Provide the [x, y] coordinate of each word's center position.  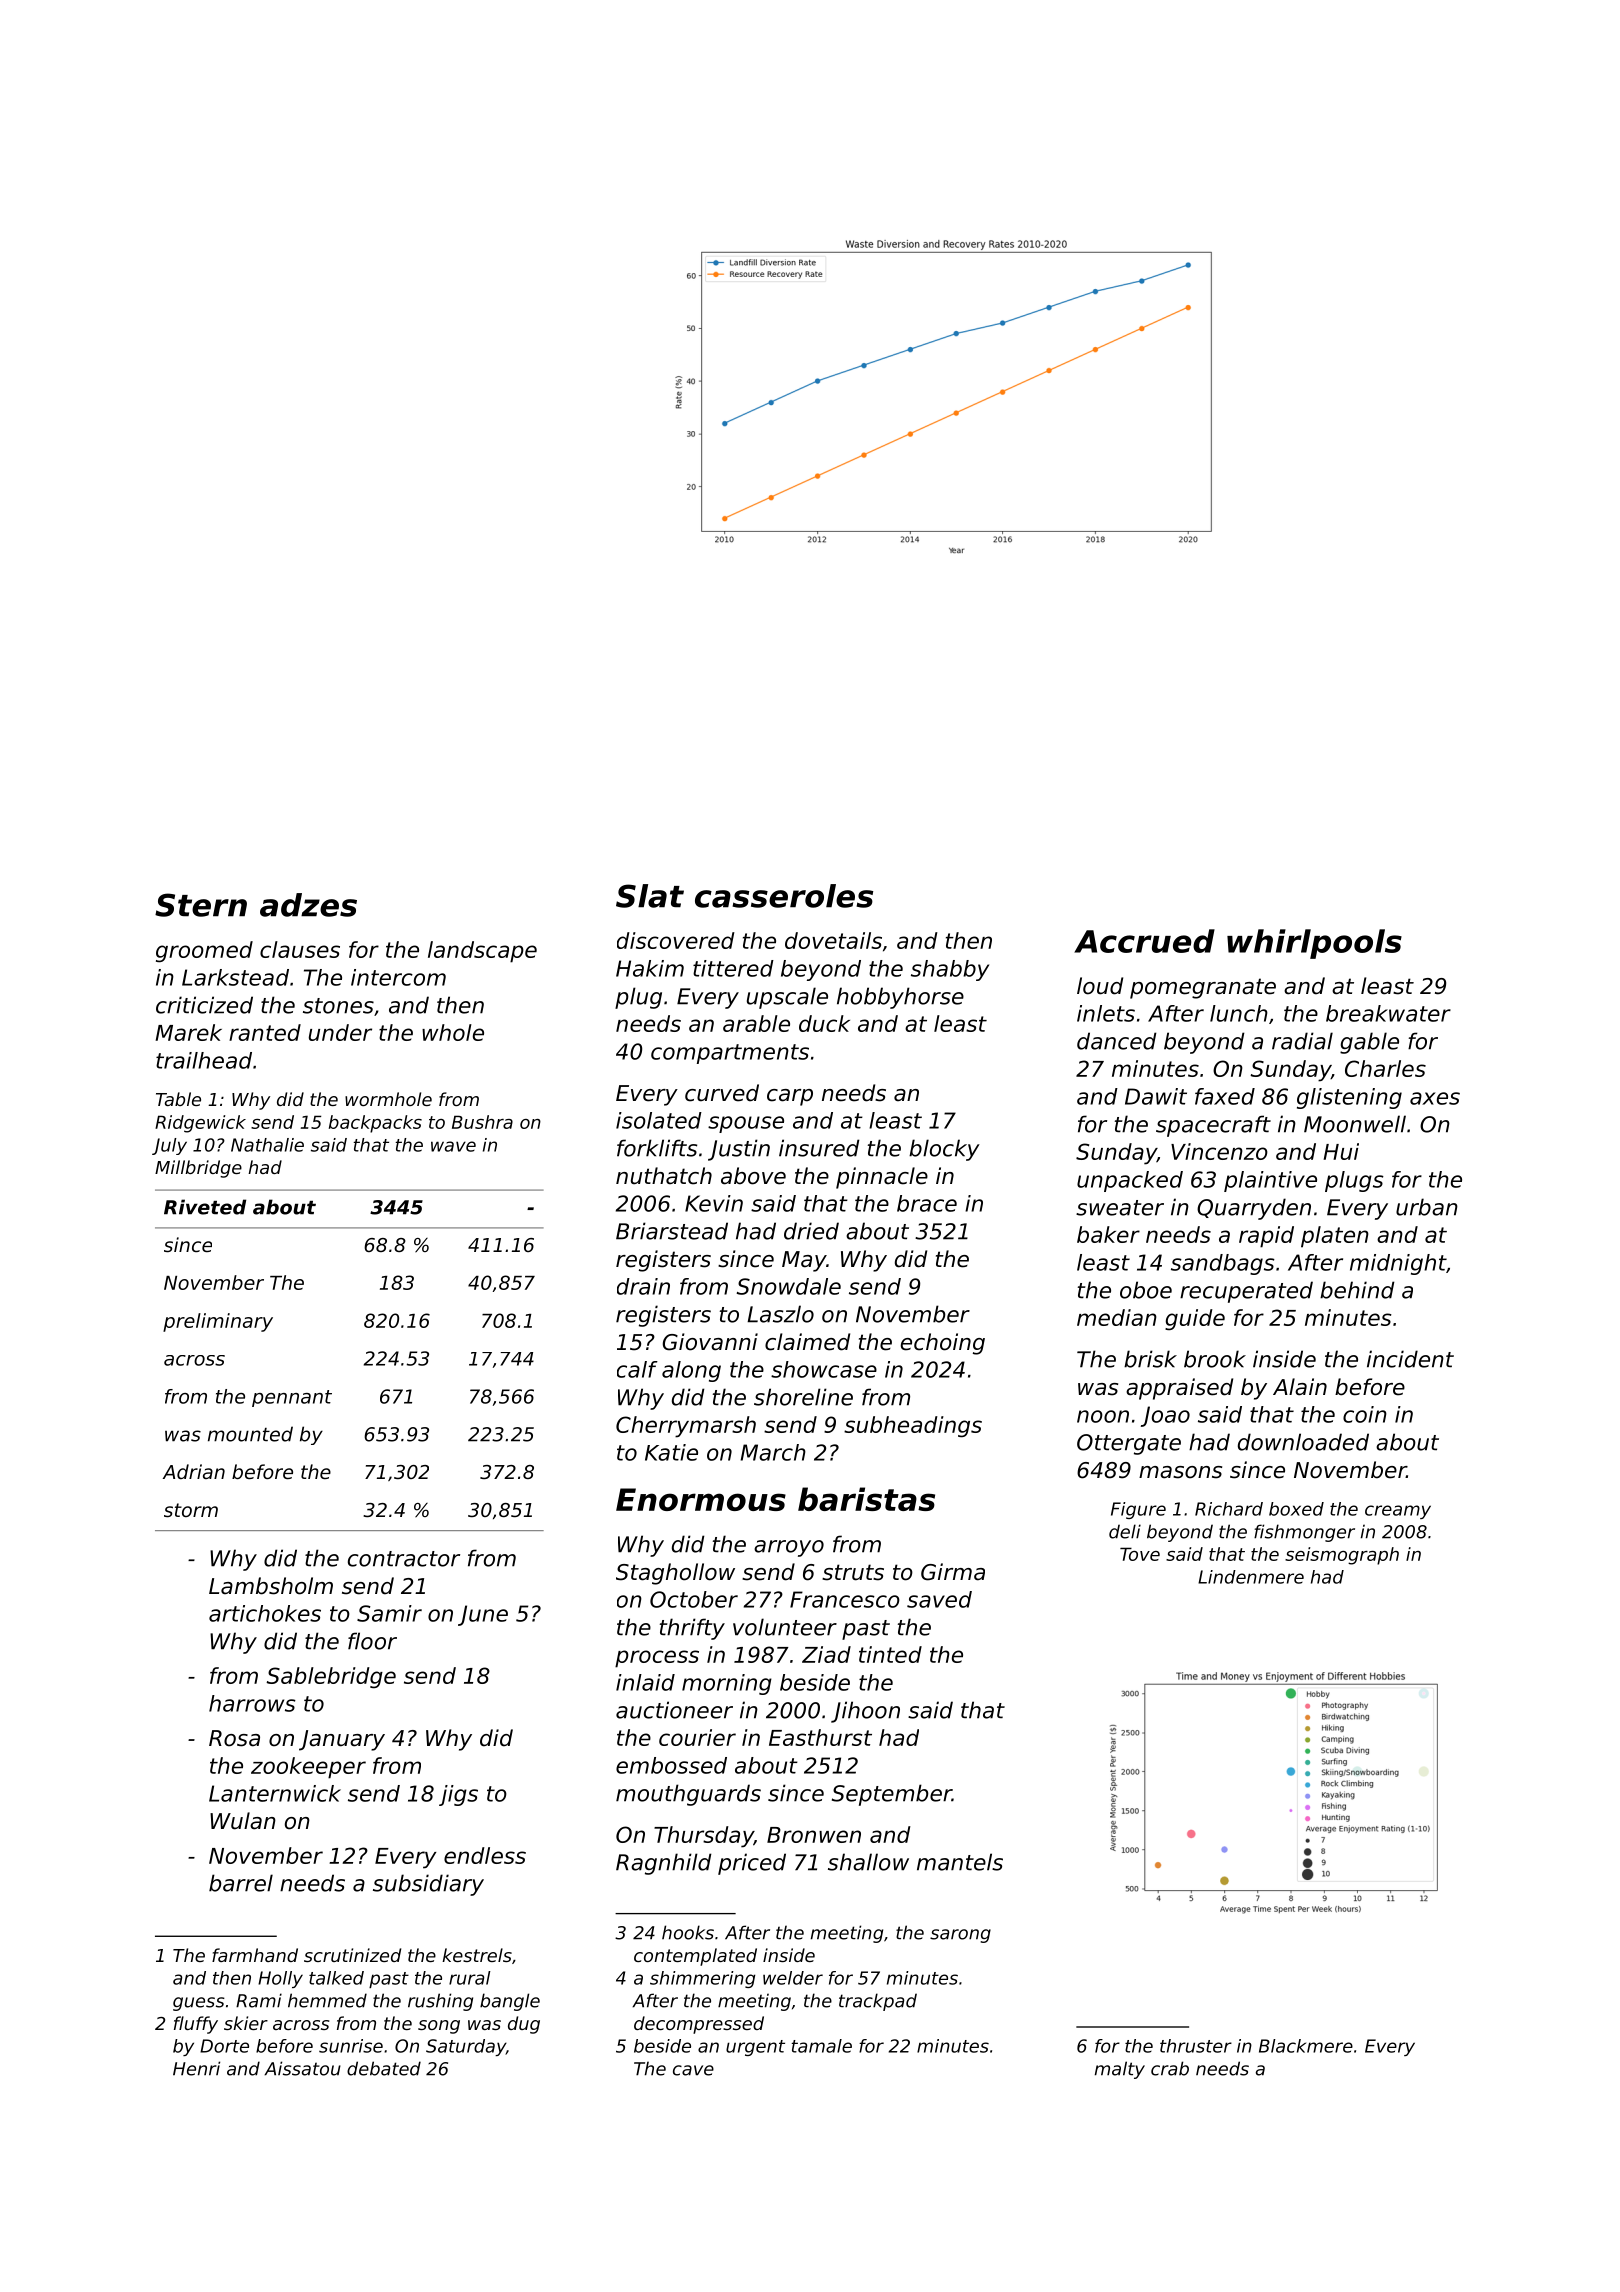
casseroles [784, 896]
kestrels [477, 1955]
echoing [943, 1344]
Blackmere [1306, 2046]
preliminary [218, 1322]
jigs [458, 1795]
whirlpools [1314, 944]
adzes [308, 905]
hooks [688, 1932]
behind [1357, 1290]
